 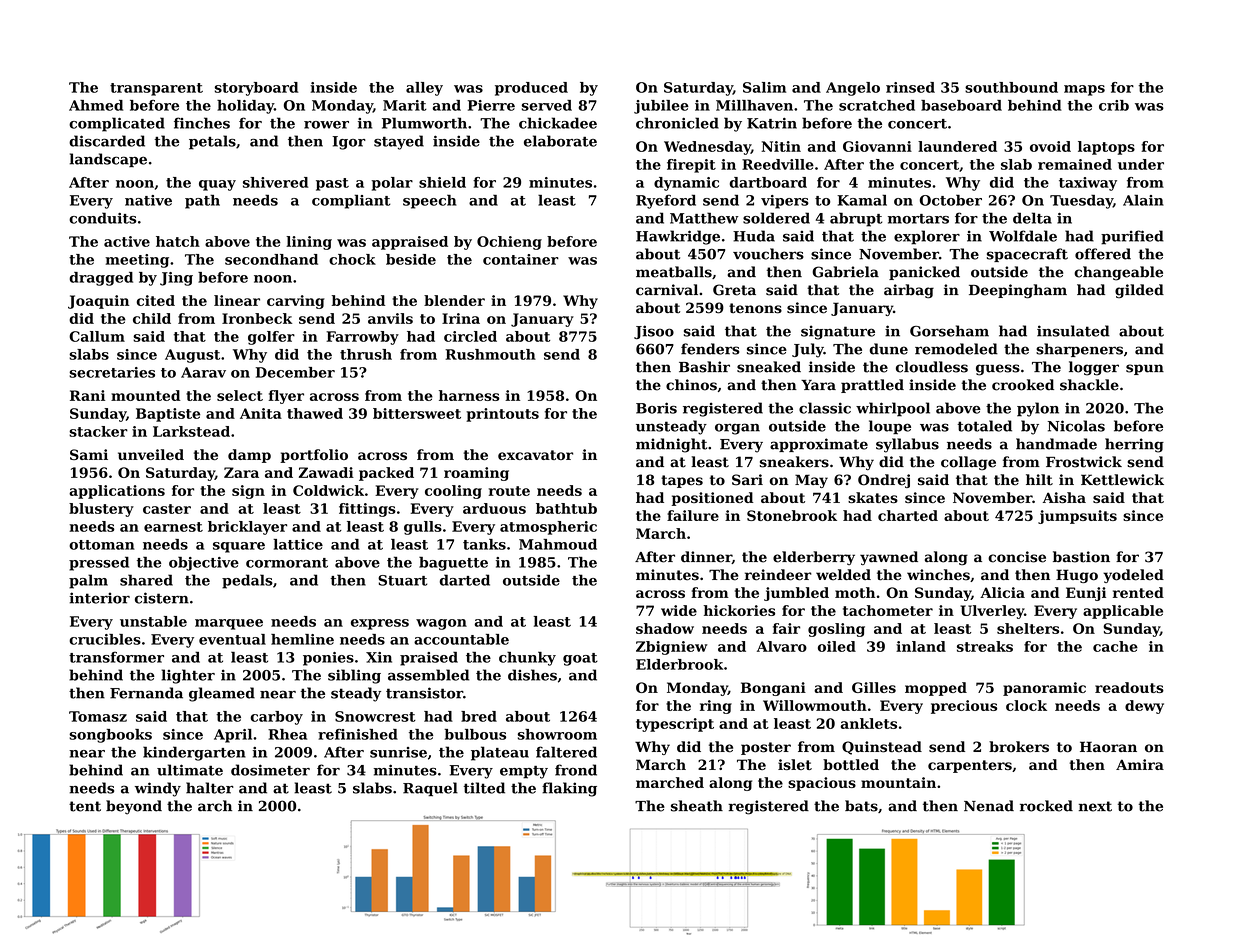 I want to click on discarded, so click(x=107, y=141).
